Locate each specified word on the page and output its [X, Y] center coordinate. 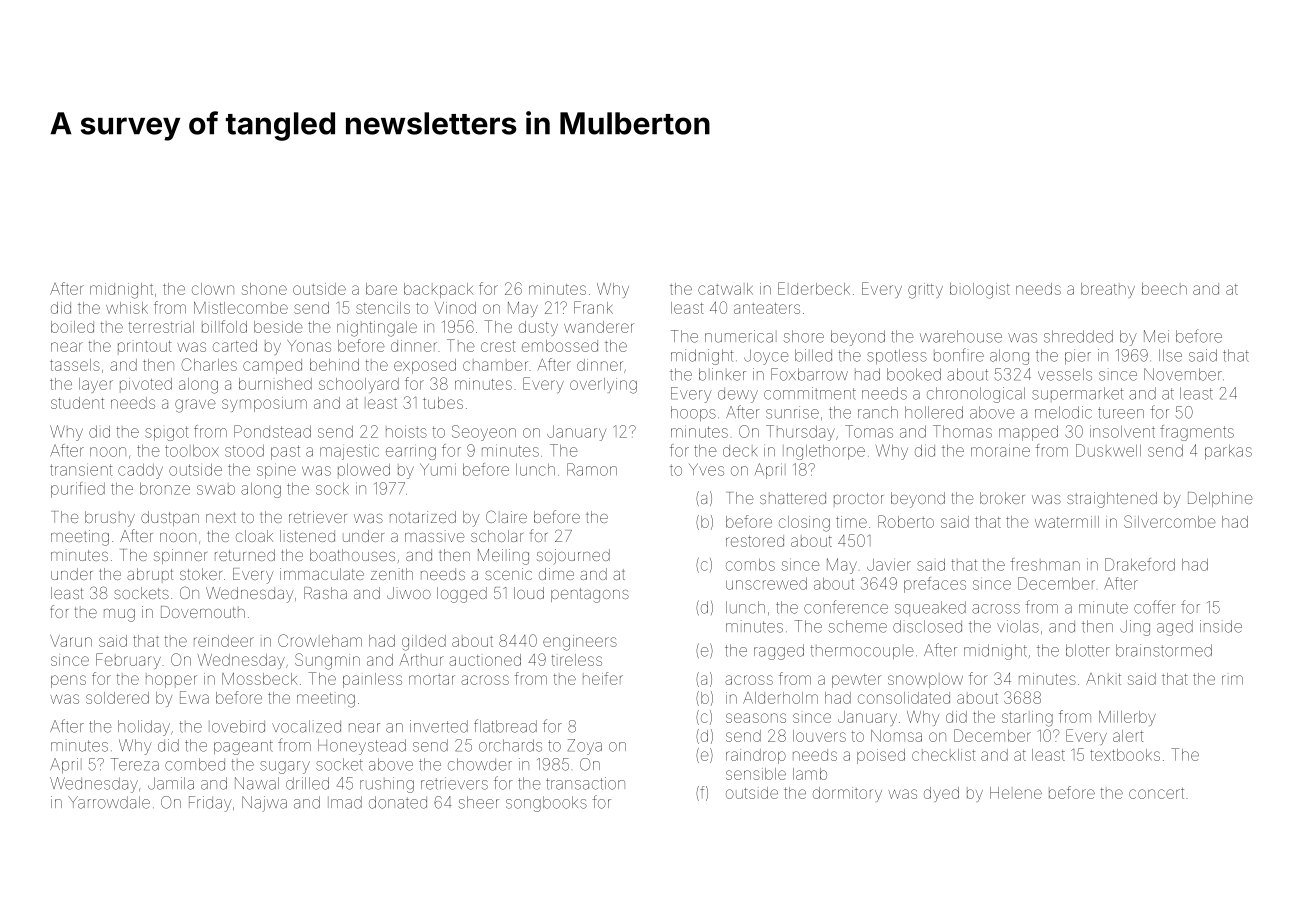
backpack [438, 290]
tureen [1121, 413]
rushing [387, 785]
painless [372, 680]
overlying [603, 386]
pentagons [590, 595]
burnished [275, 384]
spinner [180, 556]
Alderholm [780, 698]
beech [1164, 289]
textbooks [1125, 755]
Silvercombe [1170, 521]
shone [264, 289]
